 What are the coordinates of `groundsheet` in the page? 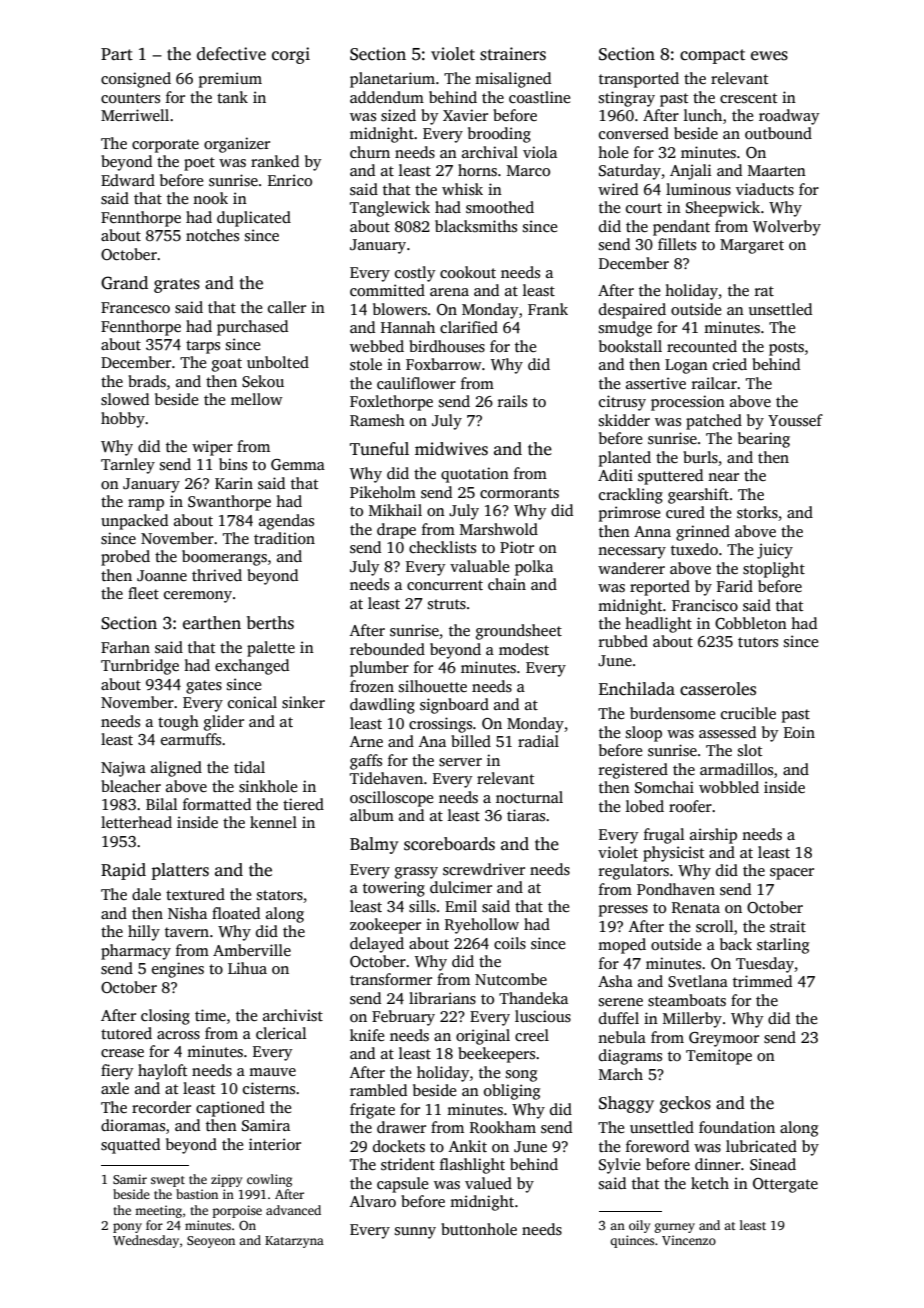 It's located at (519, 632).
